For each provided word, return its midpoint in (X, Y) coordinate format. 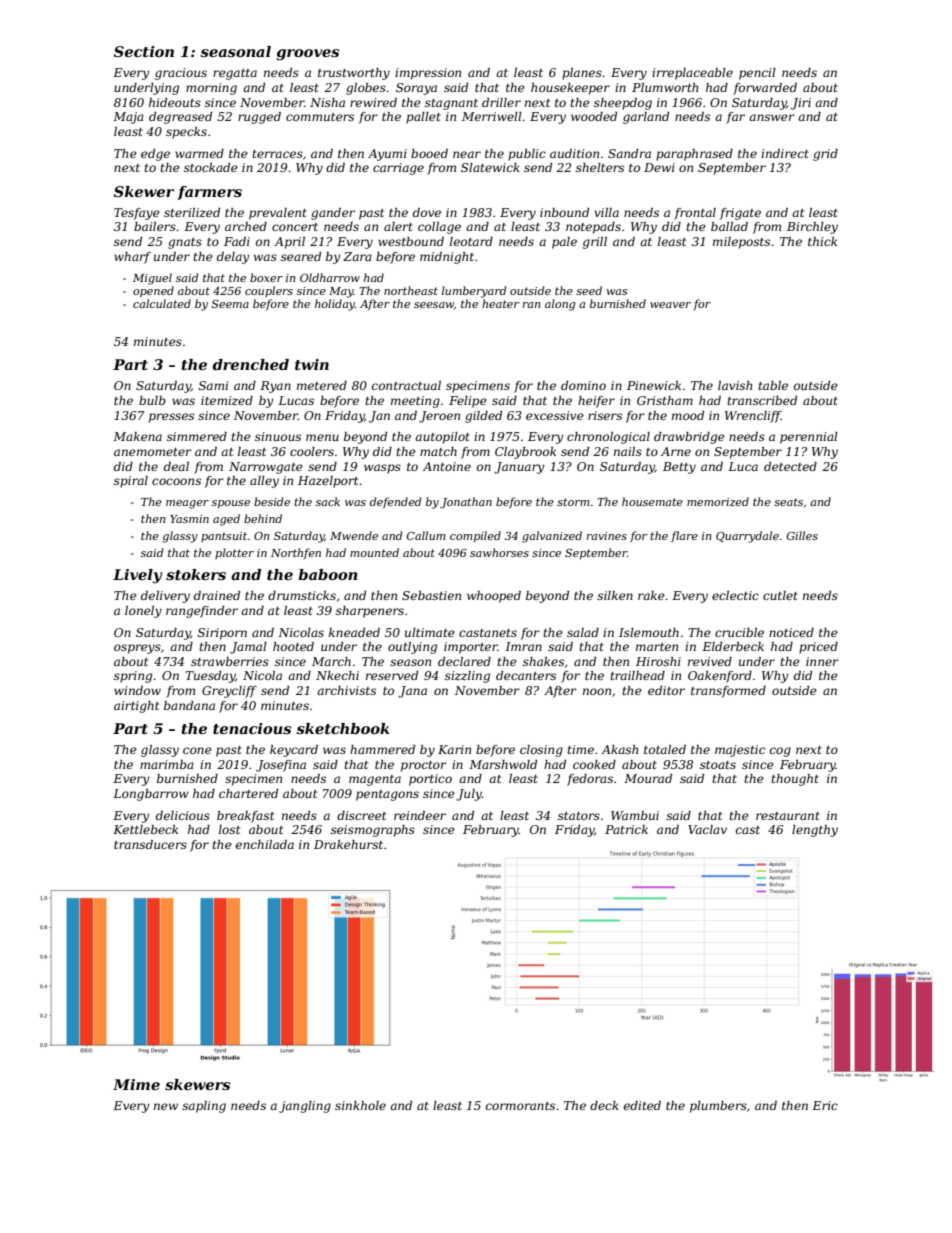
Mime (136, 1084)
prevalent (278, 214)
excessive (555, 415)
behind (263, 518)
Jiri (801, 104)
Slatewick (490, 167)
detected (790, 466)
